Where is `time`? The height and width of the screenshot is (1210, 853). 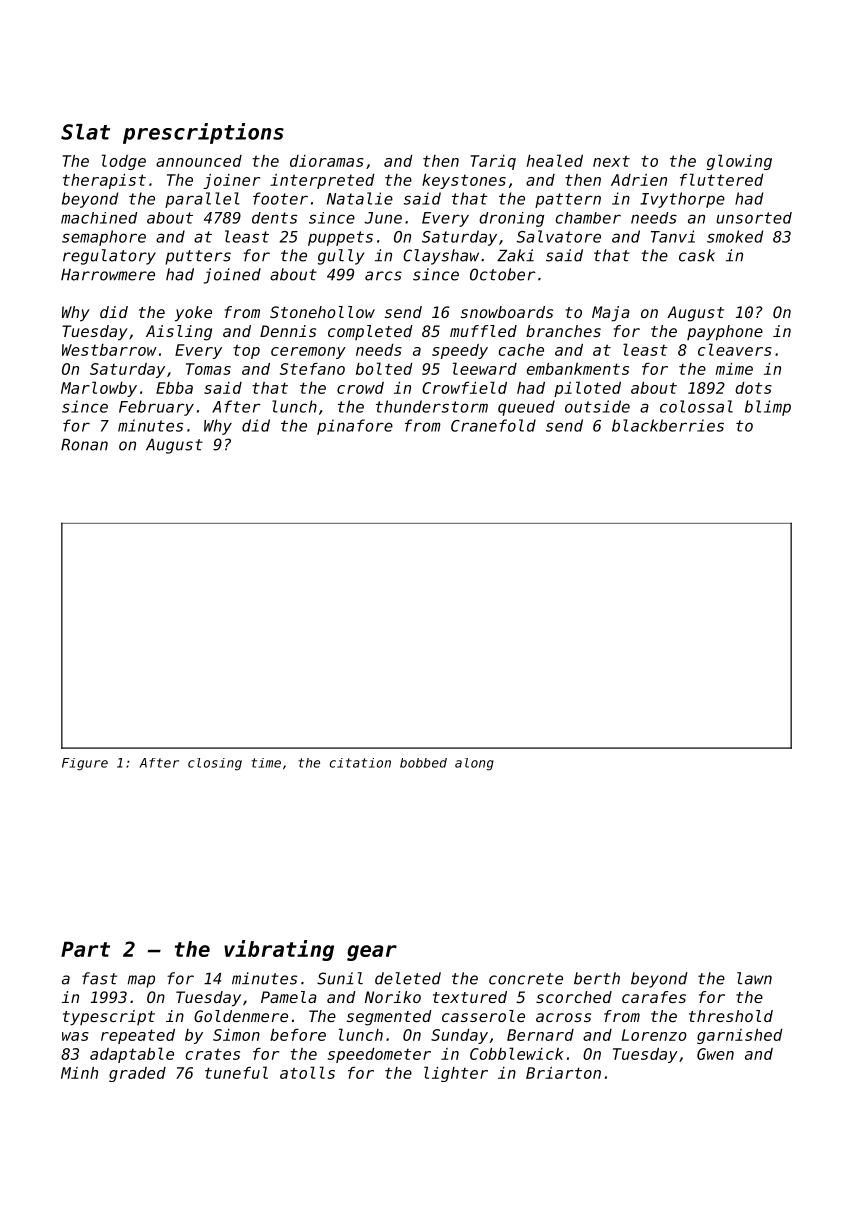
time is located at coordinates (266, 763).
